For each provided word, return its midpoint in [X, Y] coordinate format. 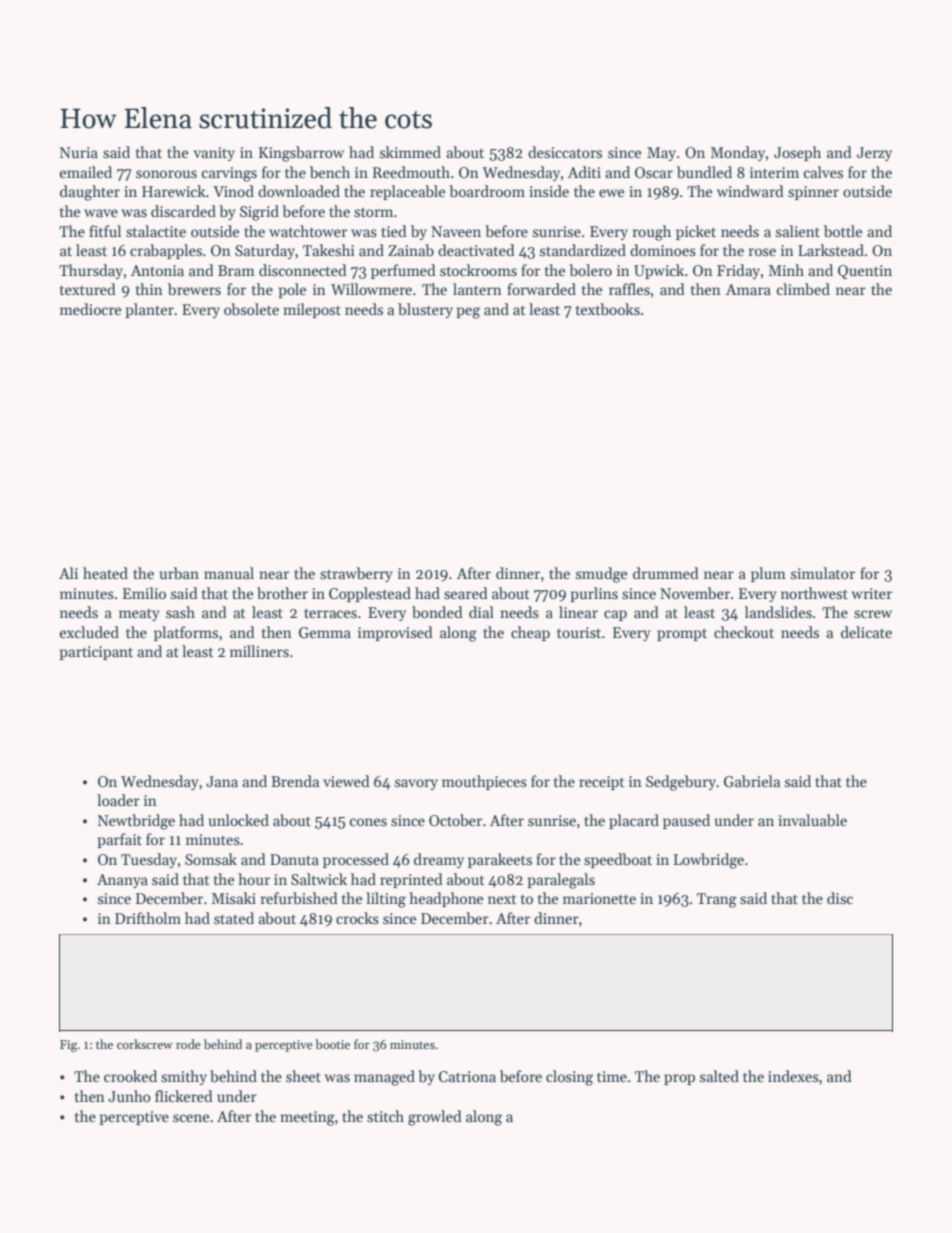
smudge [601, 575]
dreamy [439, 860]
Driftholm [148, 918]
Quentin [865, 272]
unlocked [239, 820]
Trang [717, 900]
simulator [823, 573]
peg [468, 313]
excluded [89, 632]
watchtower [308, 231]
